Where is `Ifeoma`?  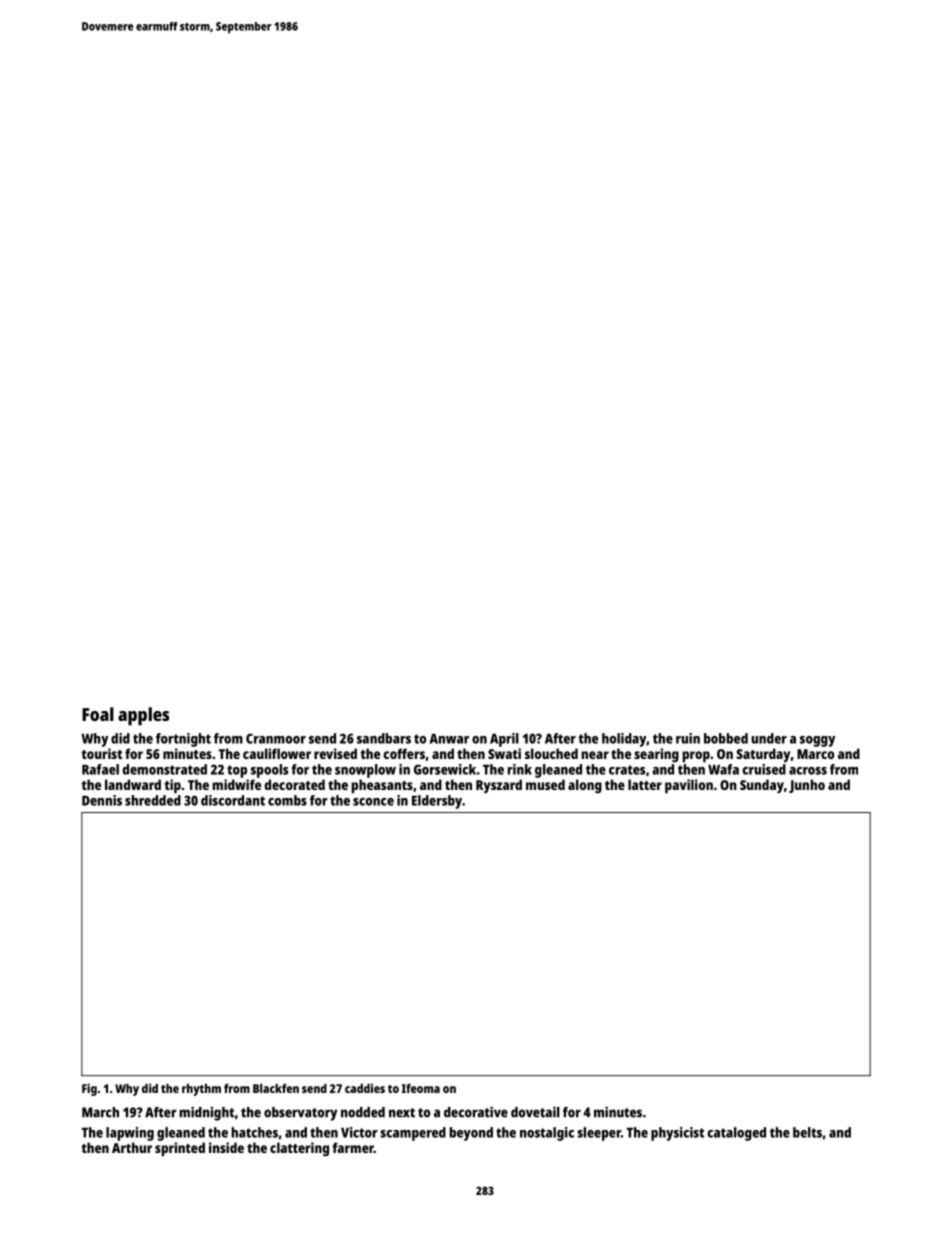
Ifeoma is located at coordinates (421, 1088).
